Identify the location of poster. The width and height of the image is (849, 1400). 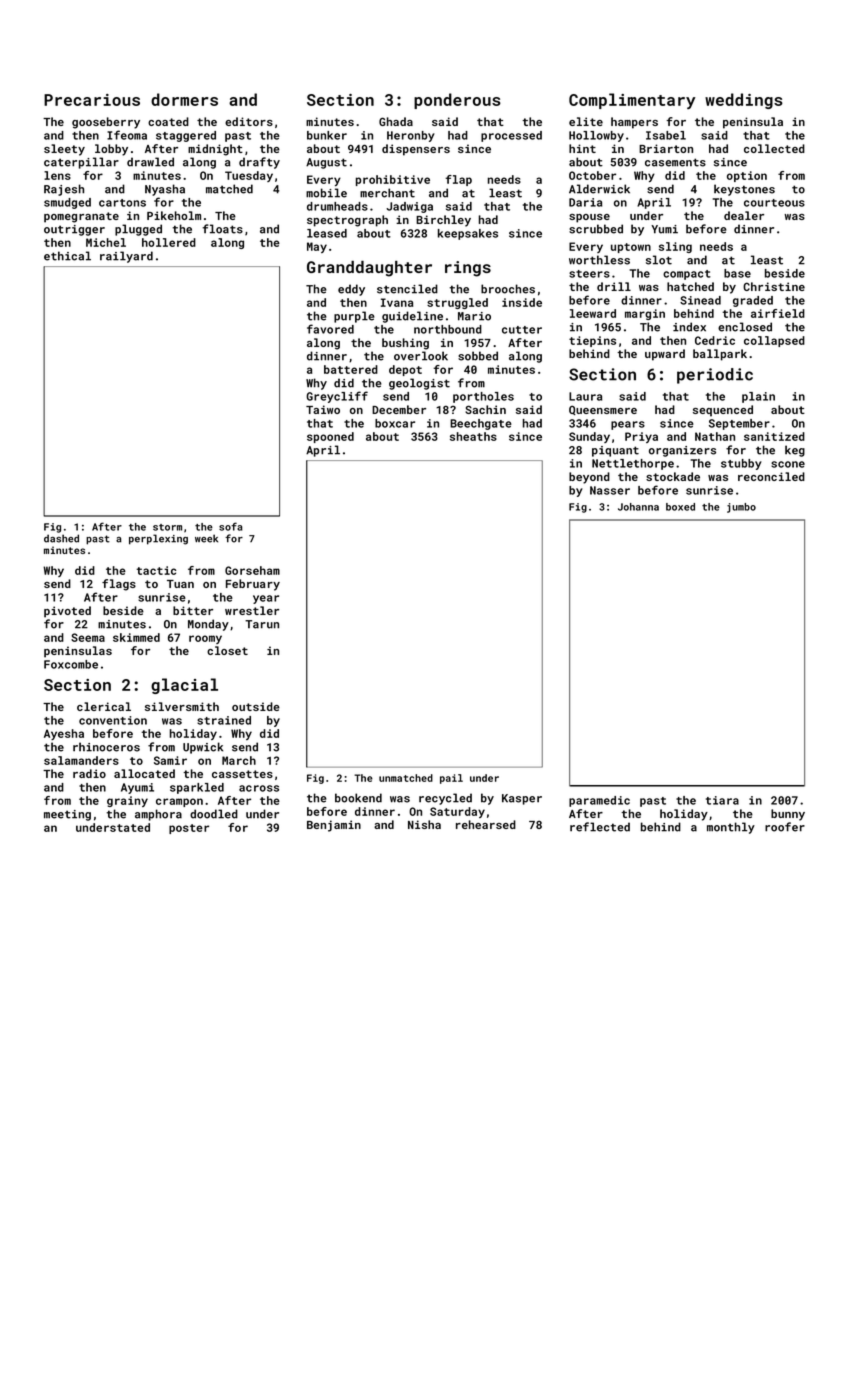
(189, 829).
